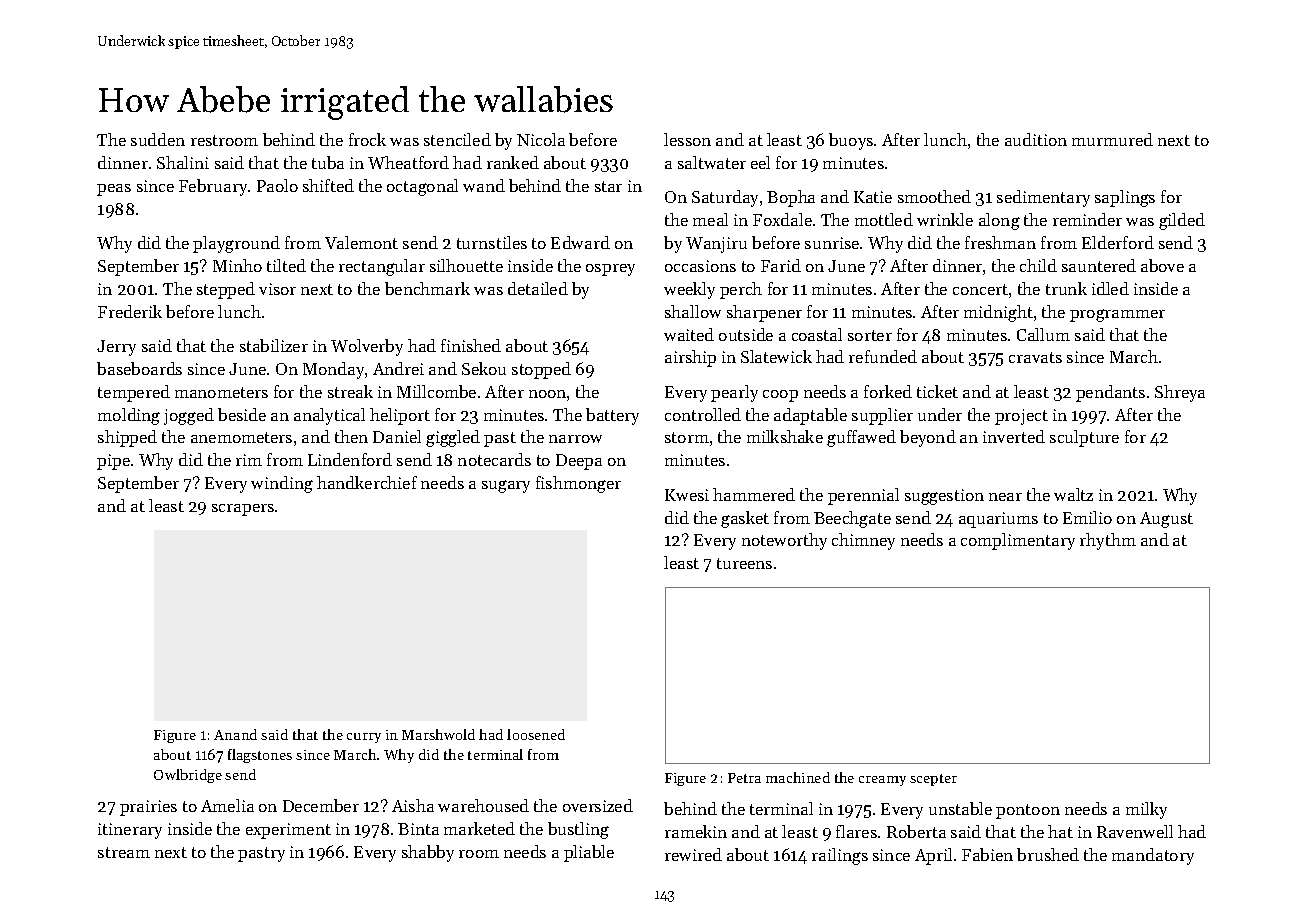  Describe the element at coordinates (113, 462) in the screenshot. I see `pipe` at that location.
